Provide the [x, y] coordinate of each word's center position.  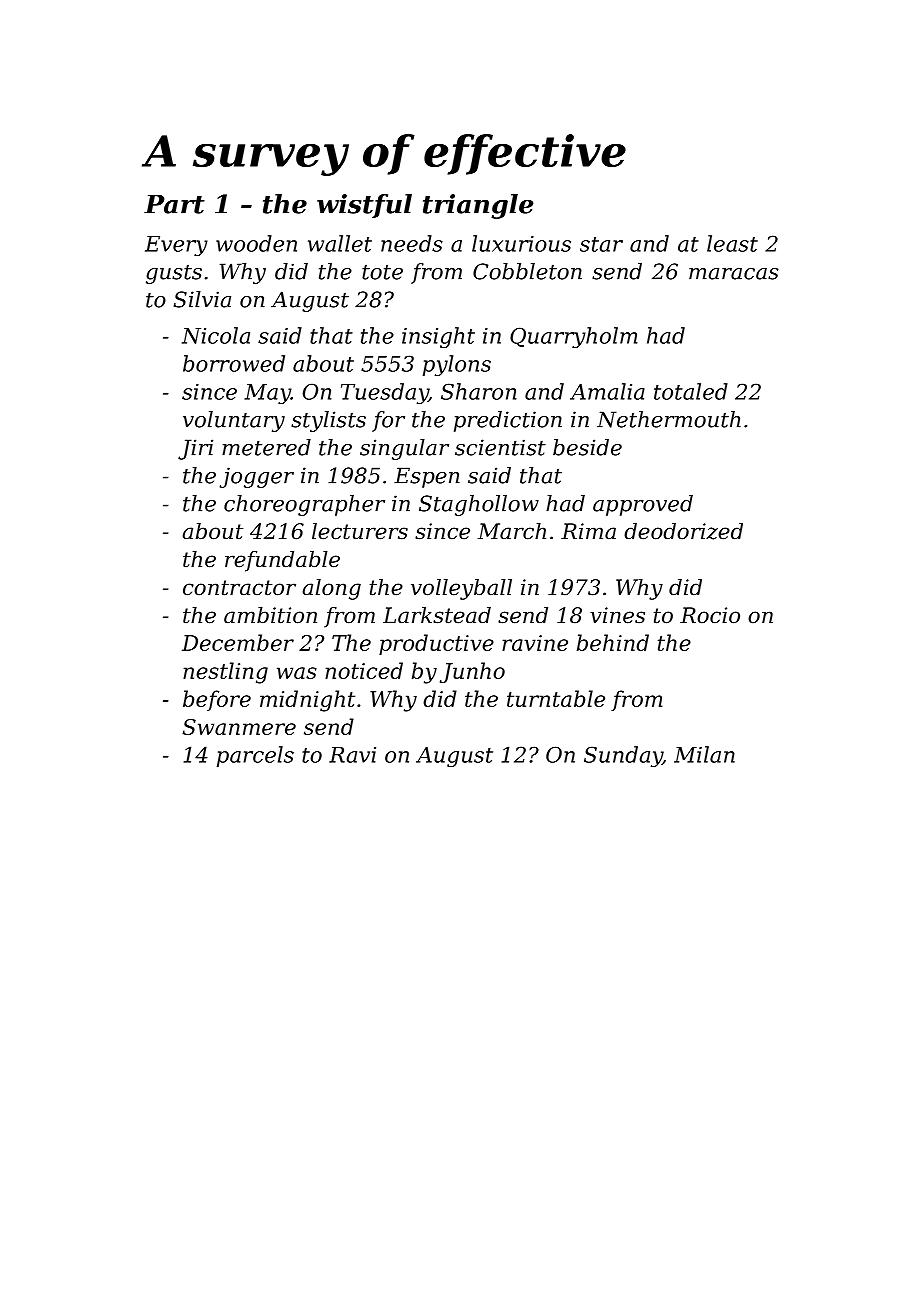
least [732, 243]
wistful [364, 206]
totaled [691, 391]
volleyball [461, 589]
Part [174, 204]
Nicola [216, 335]
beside [587, 447]
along [332, 589]
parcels [255, 756]
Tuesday [384, 393]
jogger [257, 477]
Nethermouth [669, 419]
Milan [704, 754]
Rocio [710, 615]
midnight [307, 701]
